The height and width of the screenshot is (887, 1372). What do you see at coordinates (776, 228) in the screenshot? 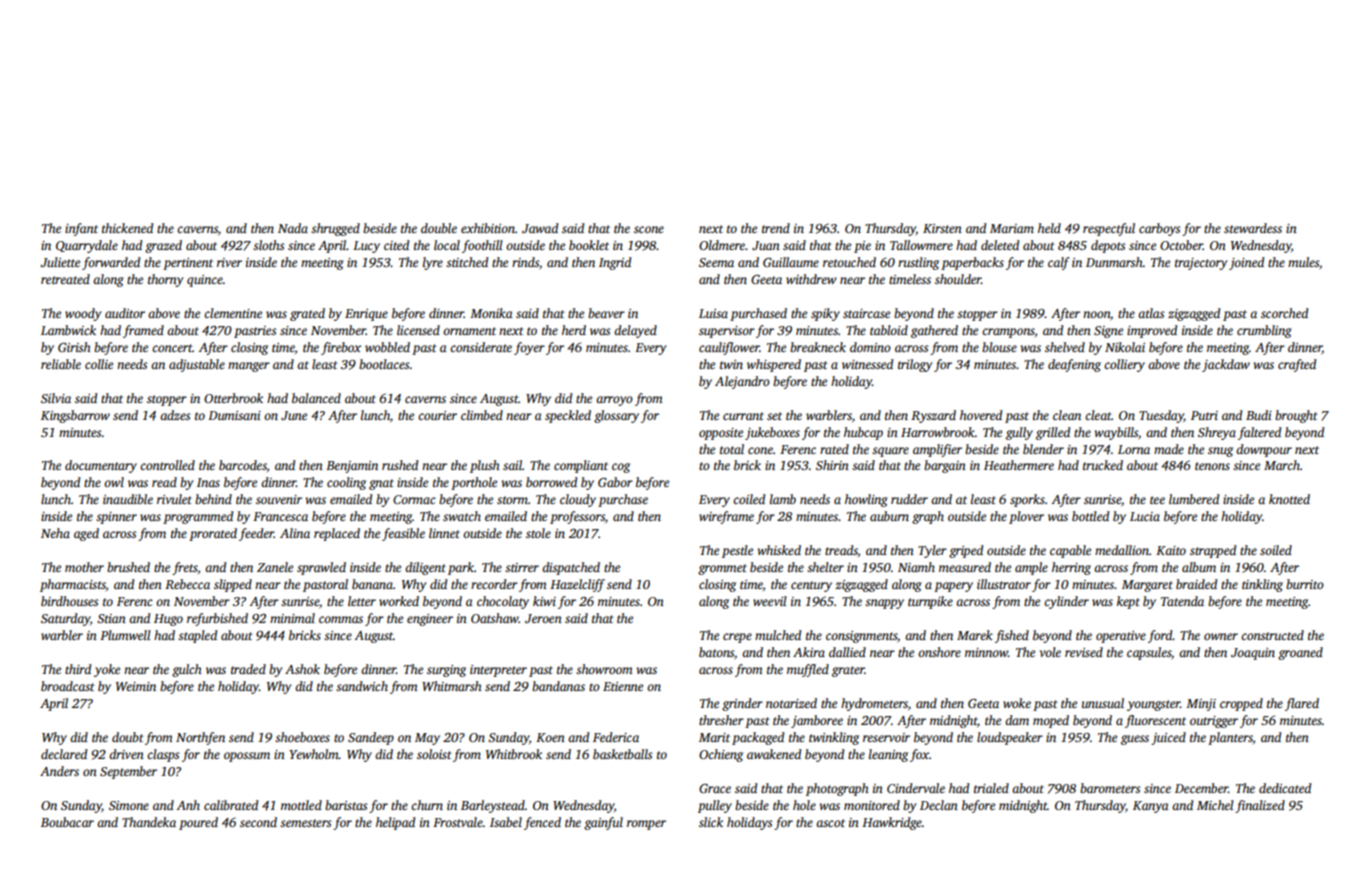
I see `trend` at bounding box center [776, 228].
